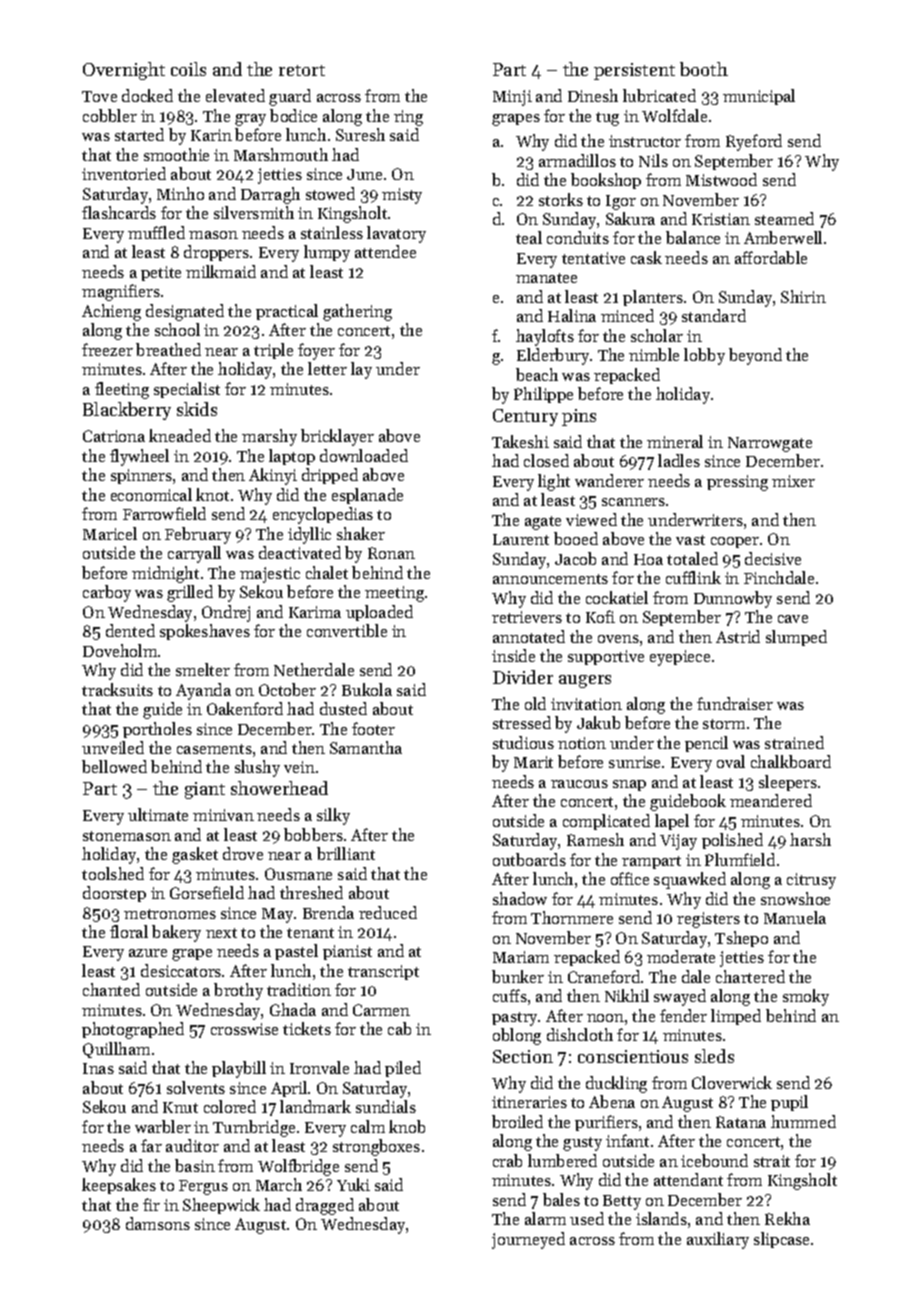 Image resolution: width=924 pixels, height=1311 pixels. What do you see at coordinates (795, 917) in the screenshot?
I see `Manuela` at bounding box center [795, 917].
